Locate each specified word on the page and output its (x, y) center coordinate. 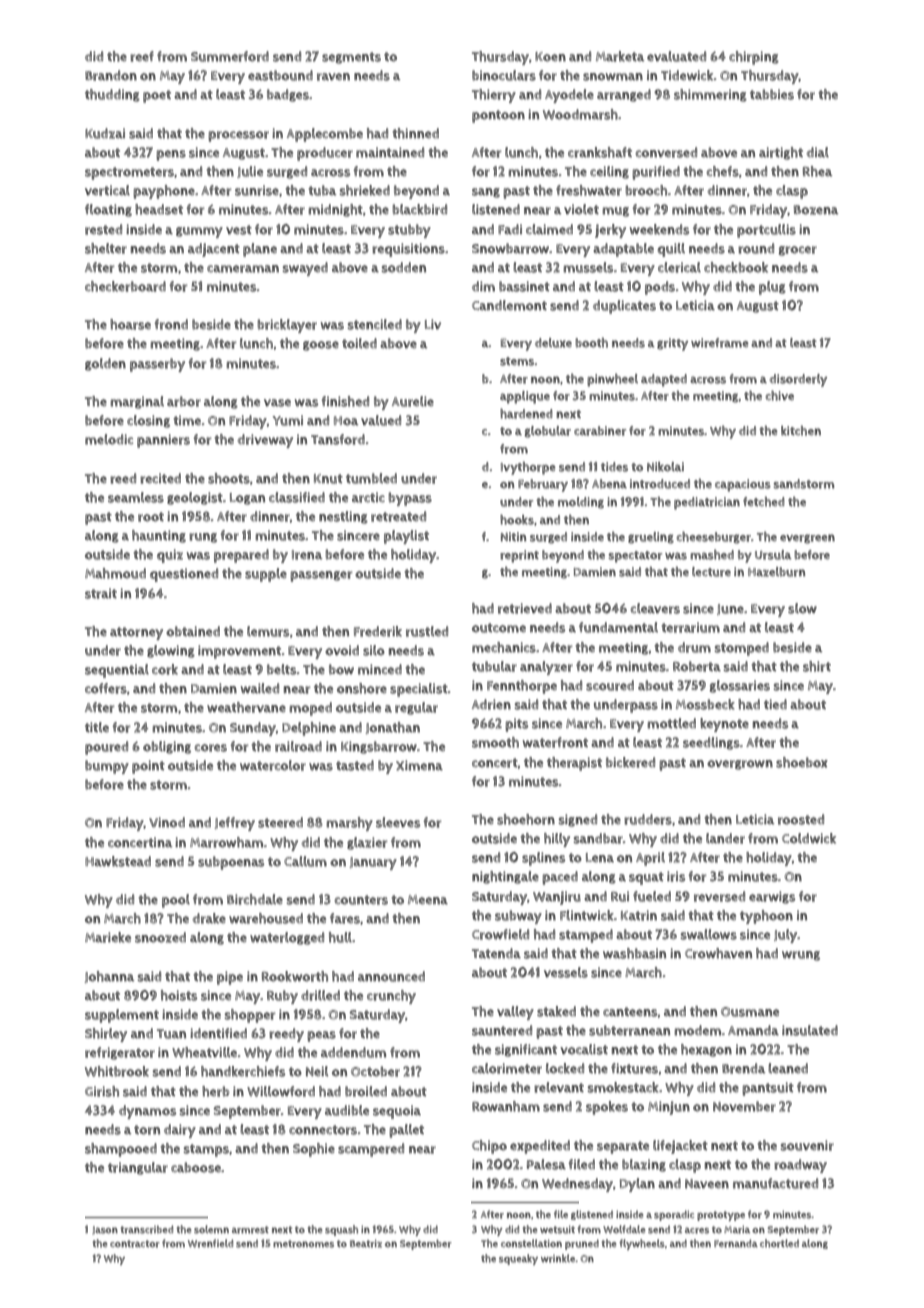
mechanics (504, 647)
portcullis (766, 231)
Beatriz (366, 1244)
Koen (550, 57)
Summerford (230, 56)
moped (311, 709)
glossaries (740, 686)
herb (215, 1091)
